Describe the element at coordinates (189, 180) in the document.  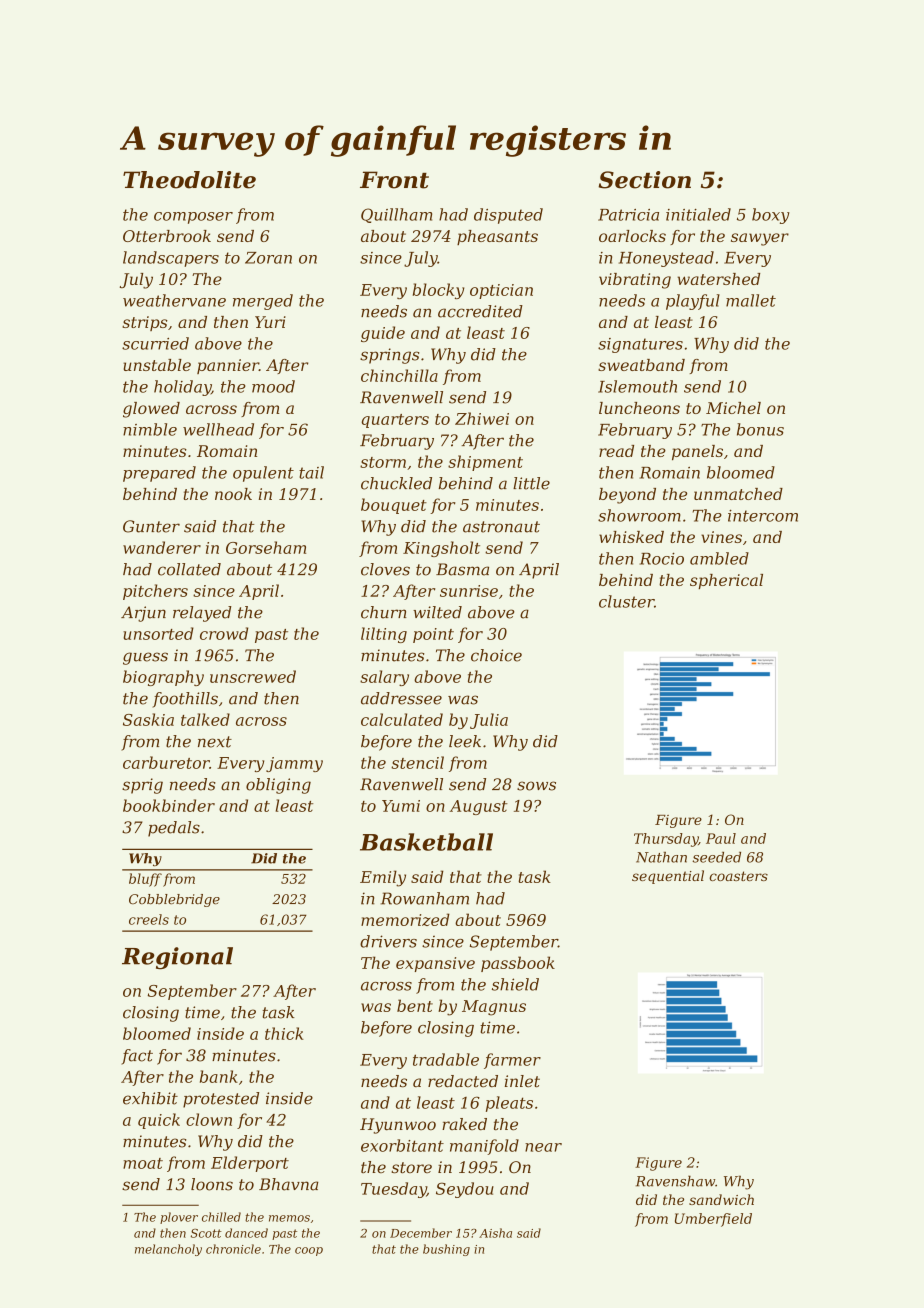
I see `Theodolite` at that location.
